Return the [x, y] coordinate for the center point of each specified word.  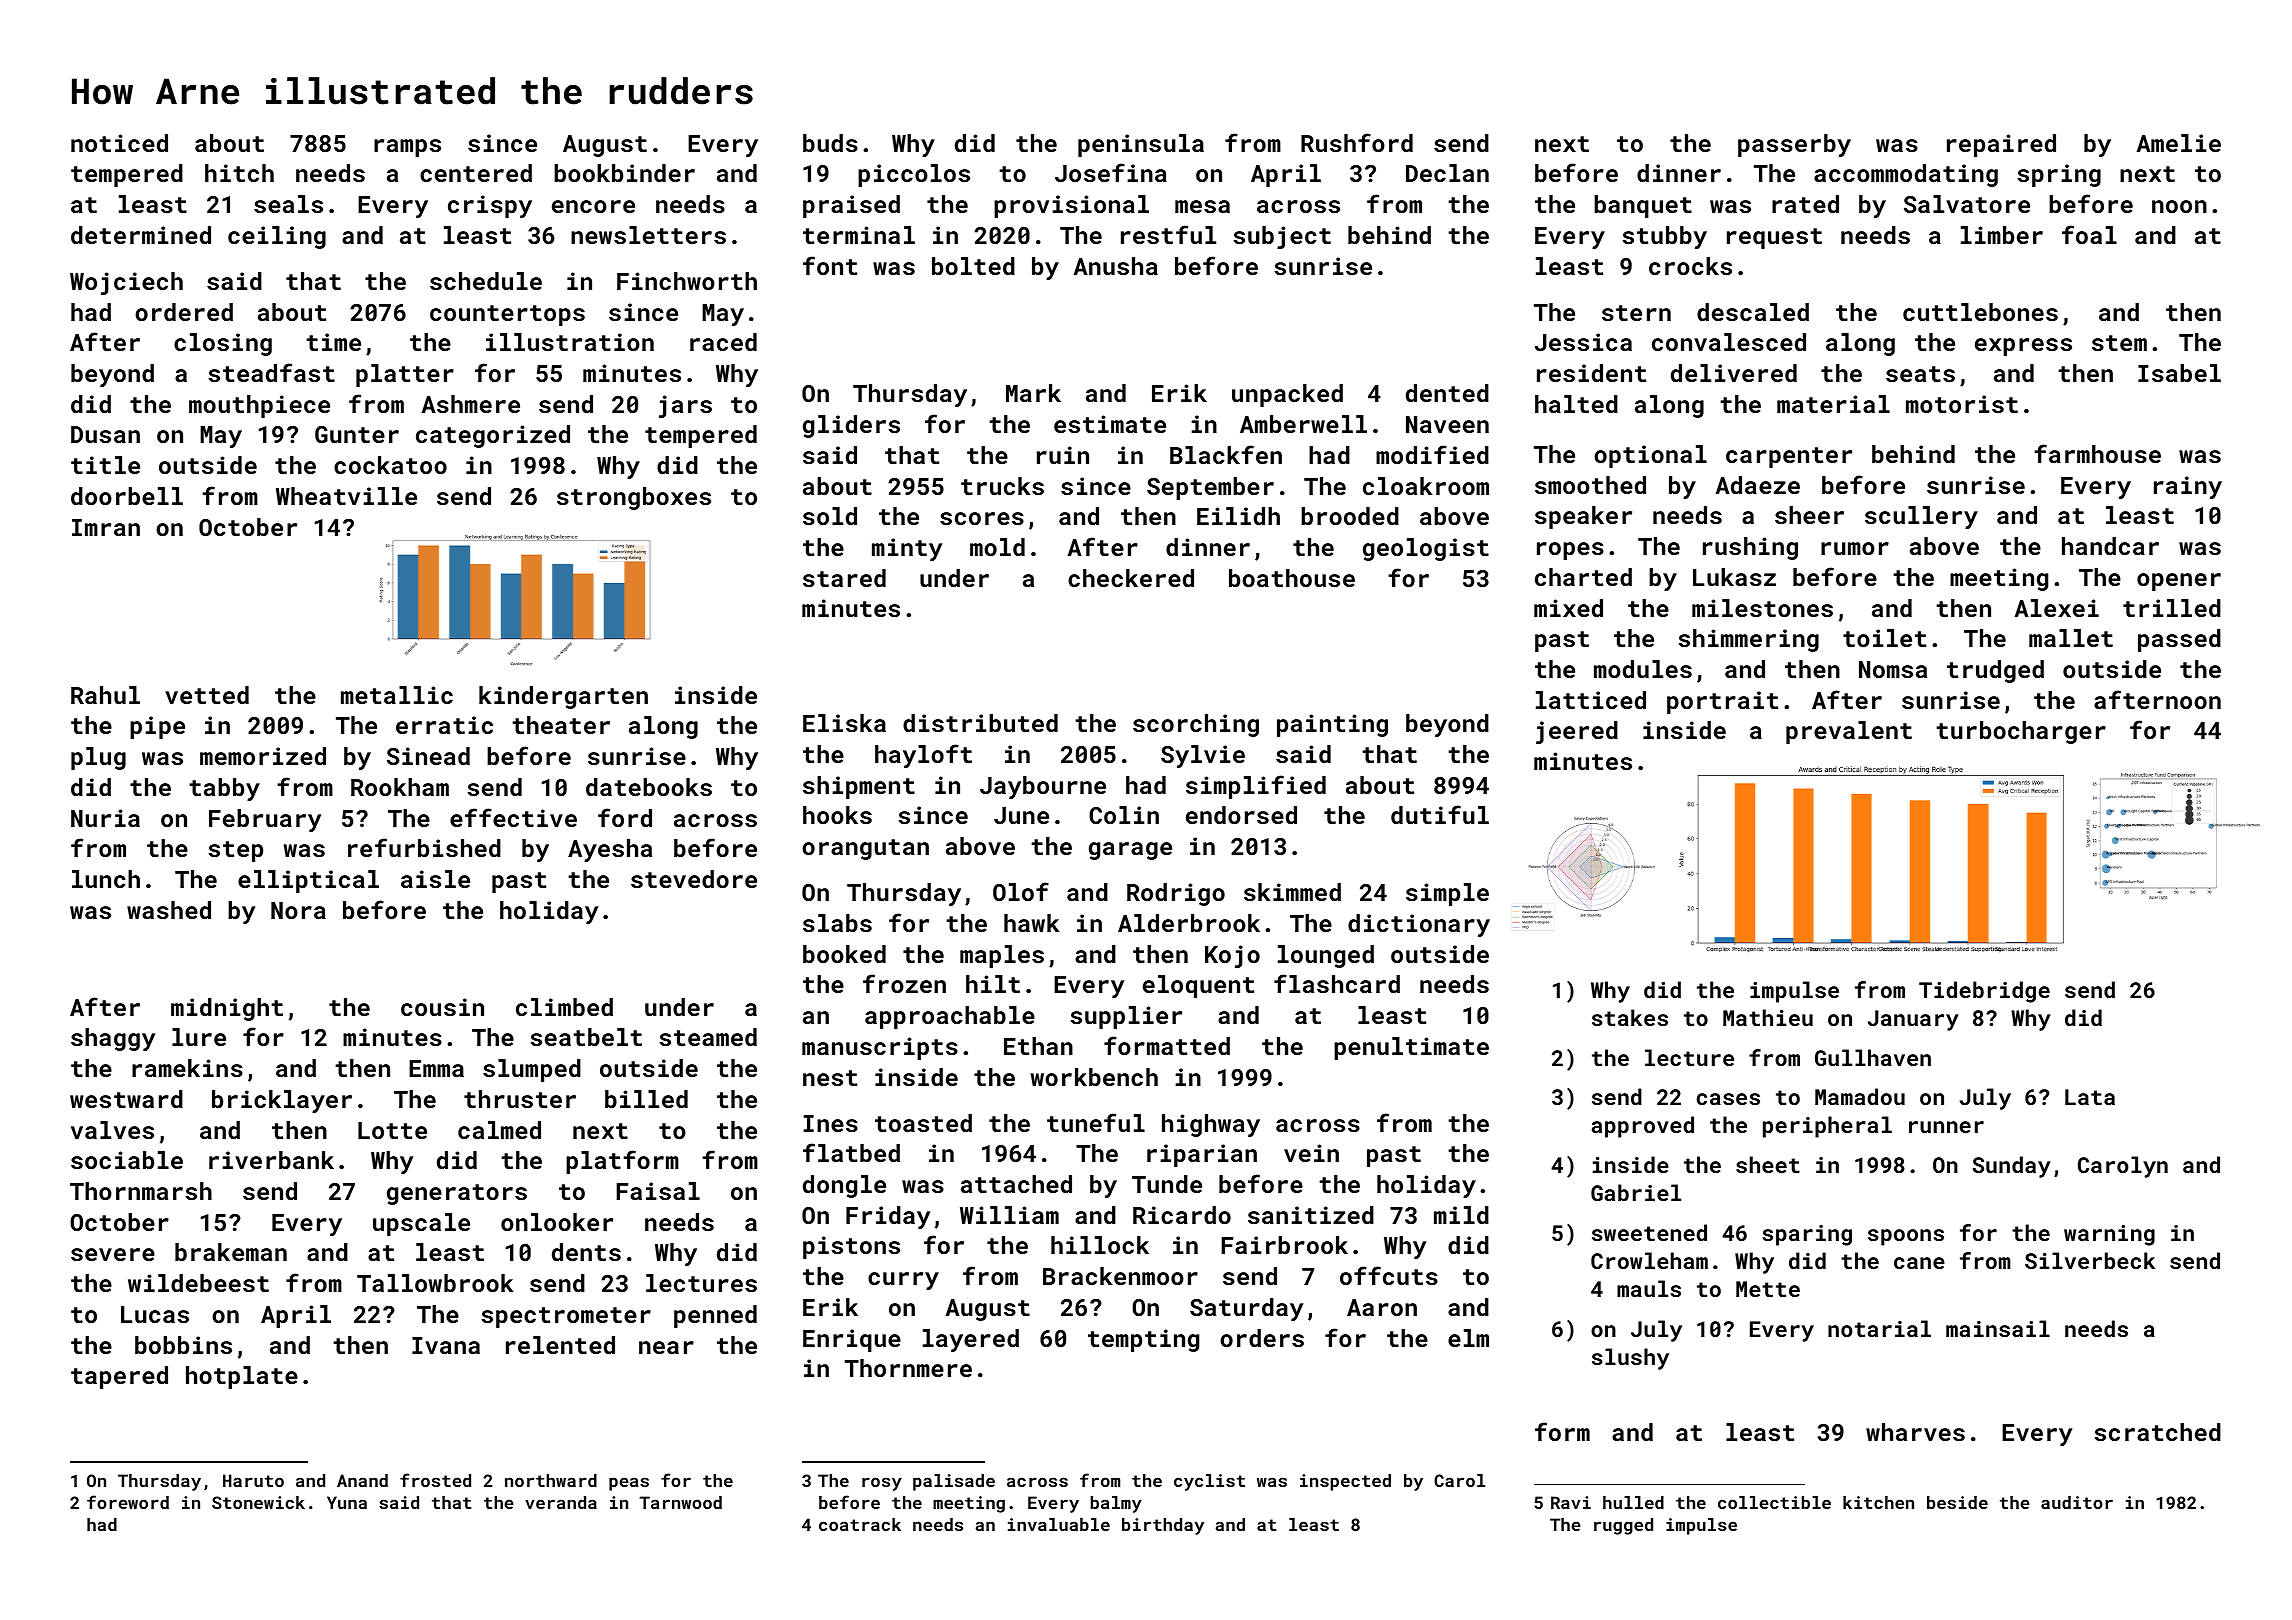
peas [629, 1484]
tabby [224, 789]
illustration [570, 342]
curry [903, 1281]
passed [2179, 640]
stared [844, 578]
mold [997, 547]
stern [1636, 313]
